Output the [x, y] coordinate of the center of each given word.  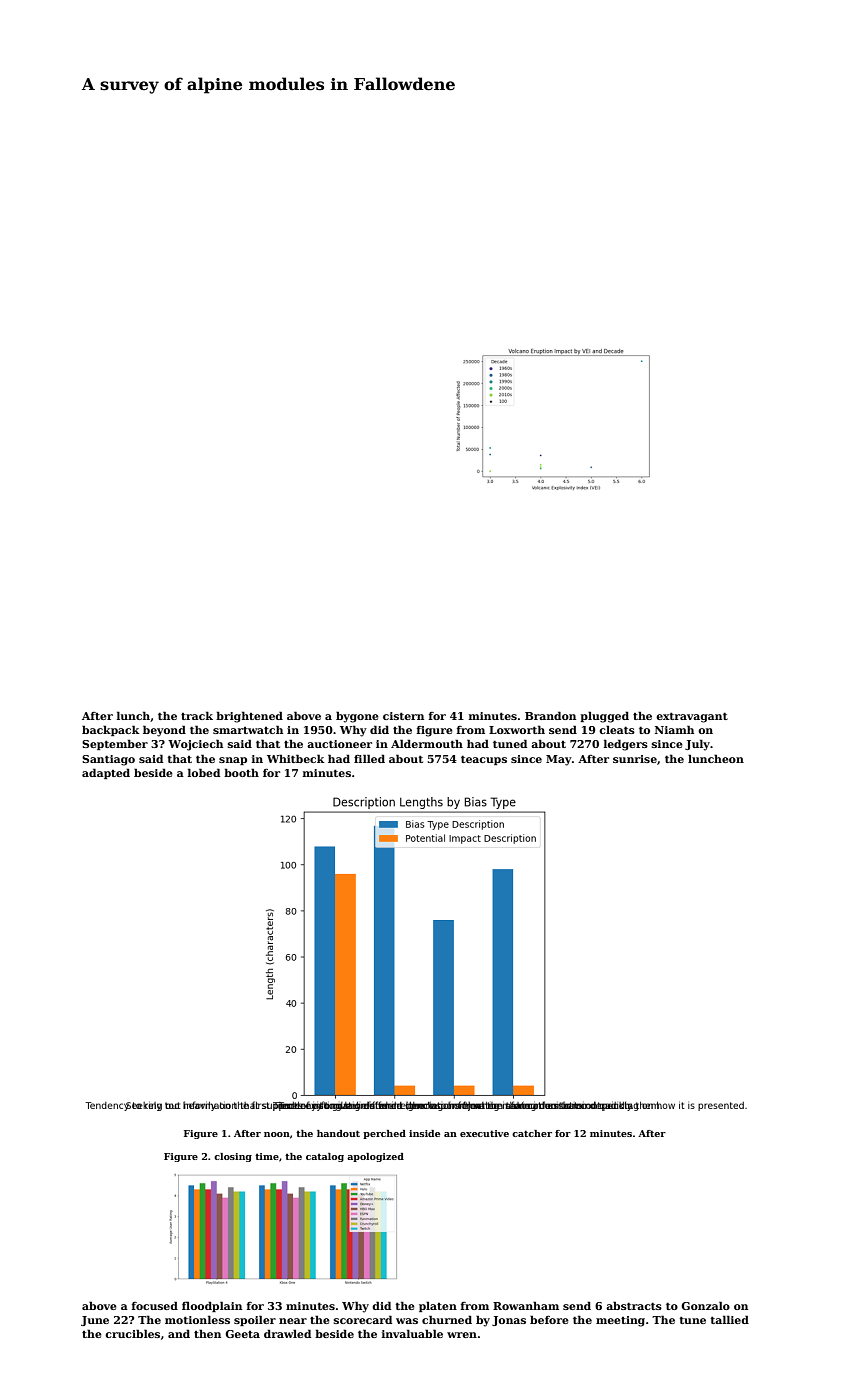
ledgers [626, 745]
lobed [204, 772]
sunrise [635, 759]
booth [241, 772]
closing [233, 1157]
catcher [532, 1133]
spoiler [255, 1320]
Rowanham [526, 1305]
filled [369, 758]
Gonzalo [705, 1305]
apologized [375, 1157]
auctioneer [339, 744]
